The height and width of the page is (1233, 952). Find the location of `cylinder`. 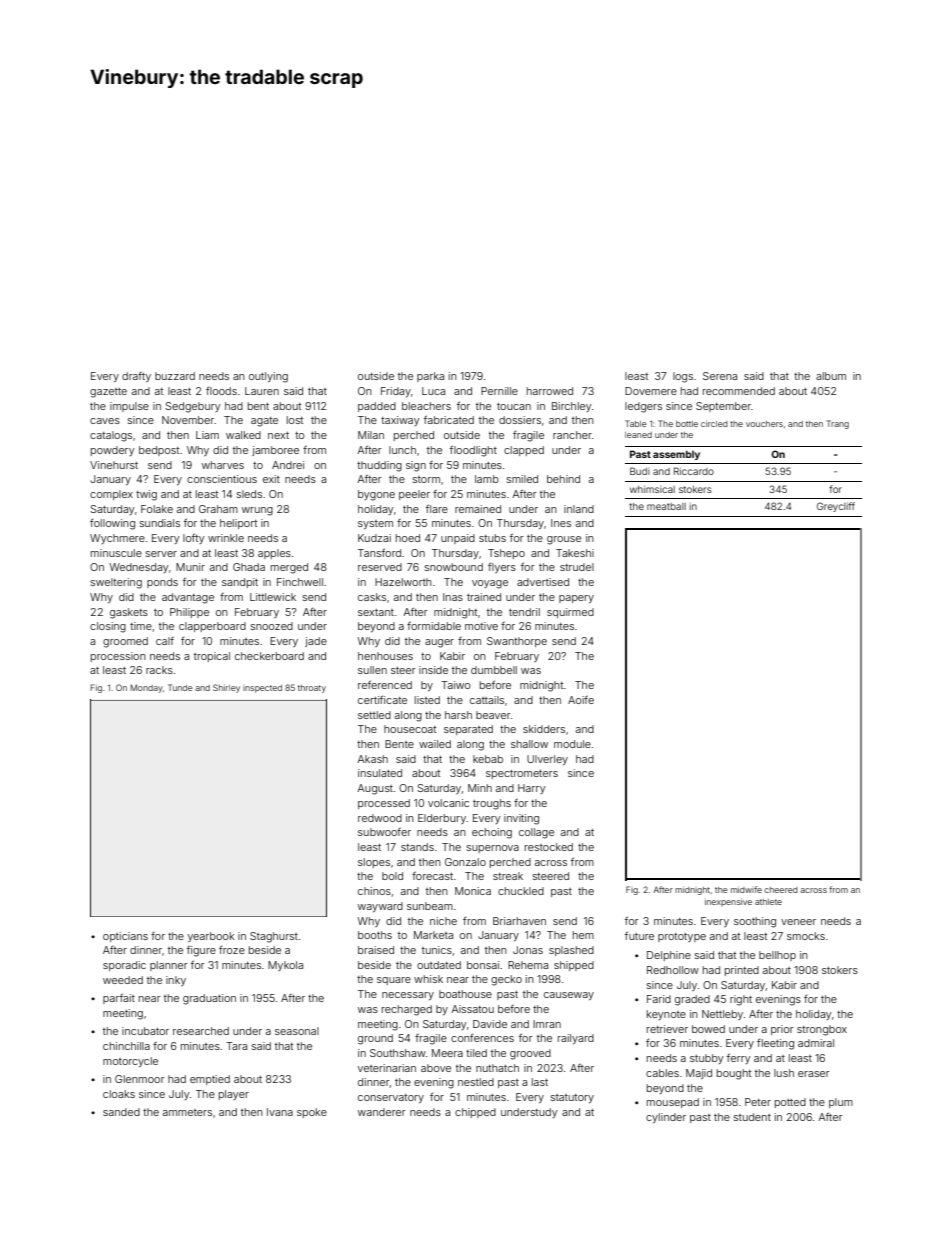

cylinder is located at coordinates (666, 1118).
